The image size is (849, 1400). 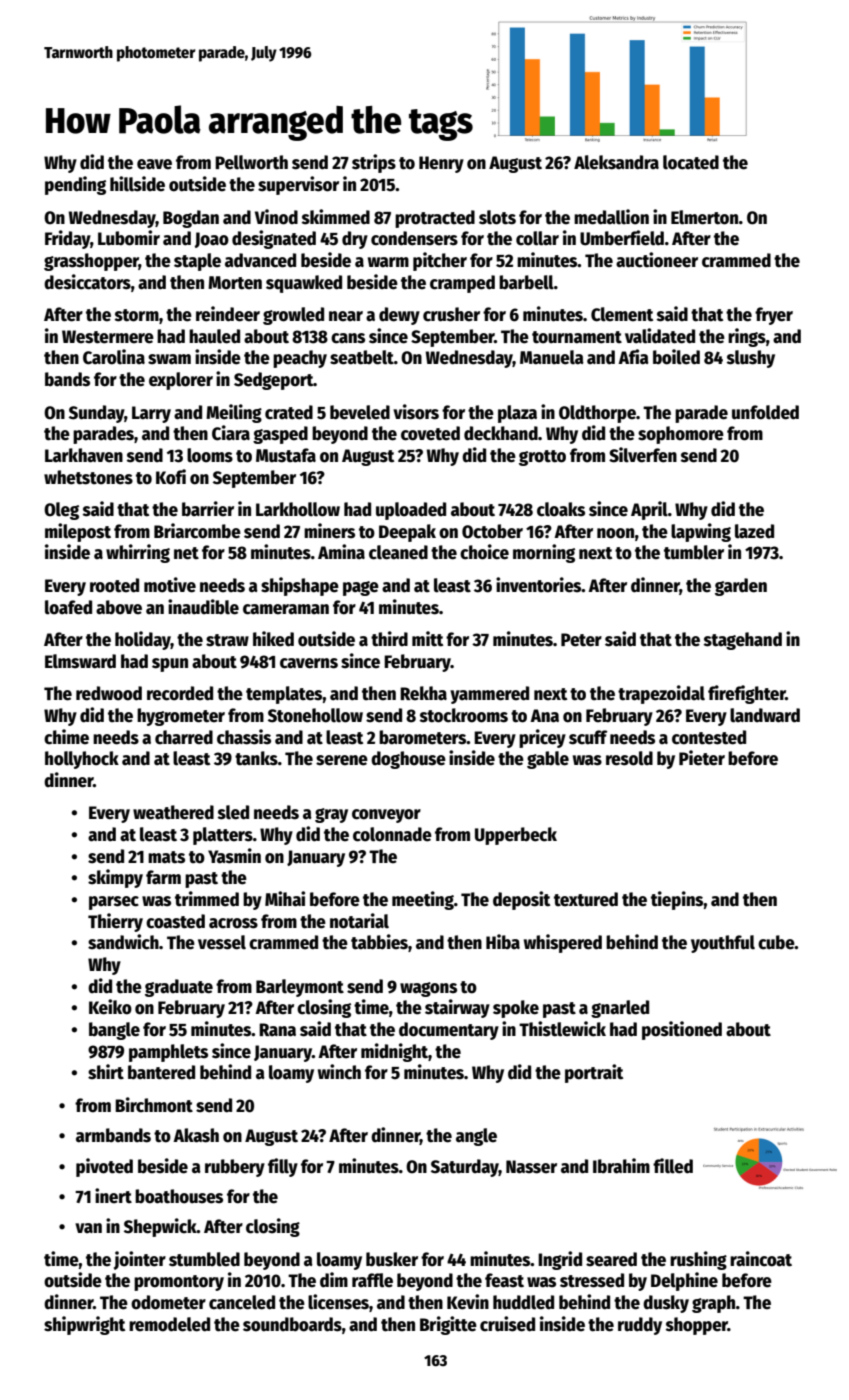 I want to click on located, so click(x=691, y=162).
